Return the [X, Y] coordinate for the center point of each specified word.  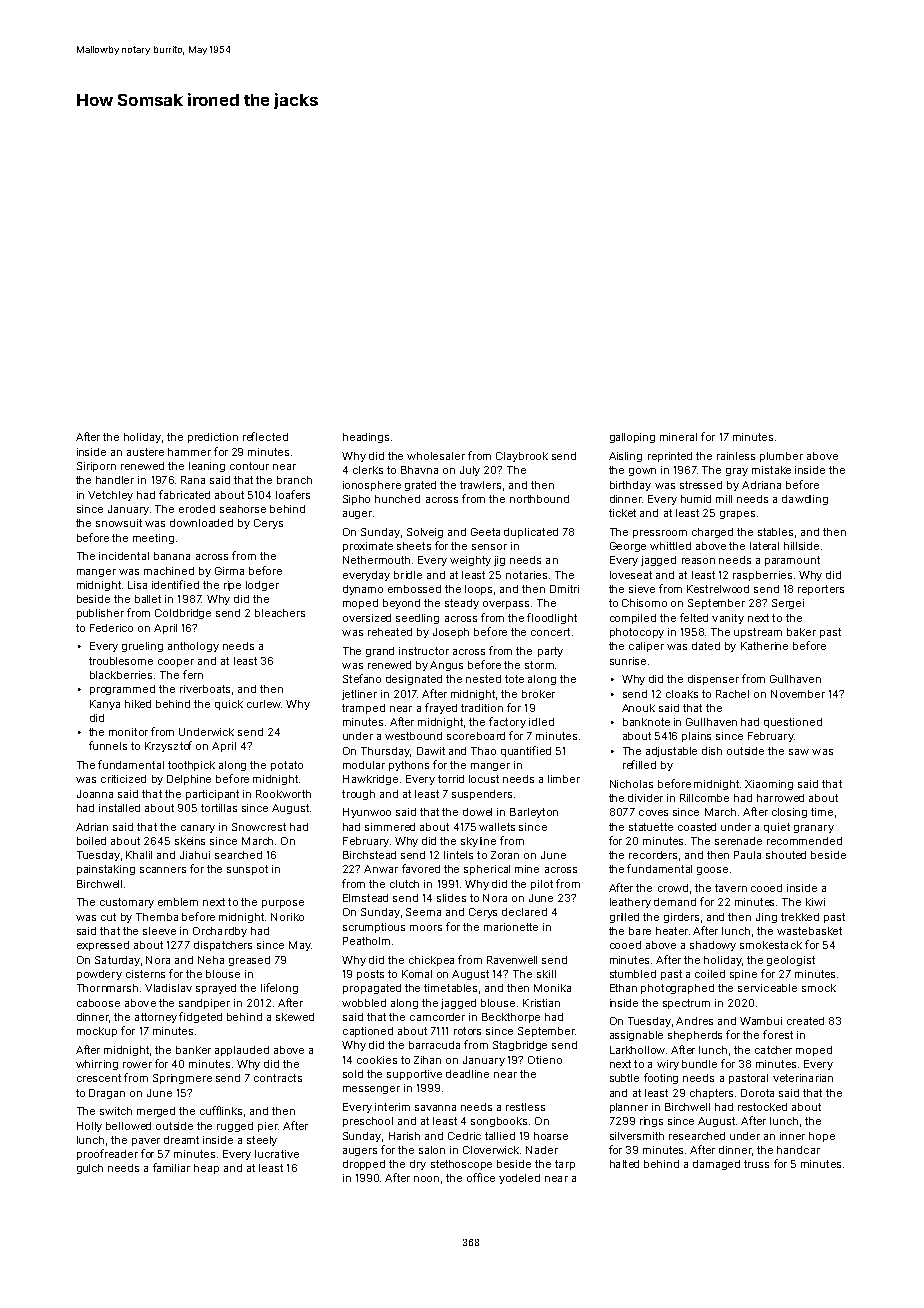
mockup [97, 1032]
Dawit [431, 751]
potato [287, 766]
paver [146, 1142]
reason [698, 561]
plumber [781, 457]
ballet [148, 599]
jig [499, 561]
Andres [694, 1021]
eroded [197, 509]
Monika [552, 988]
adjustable [671, 752]
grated [420, 486]
